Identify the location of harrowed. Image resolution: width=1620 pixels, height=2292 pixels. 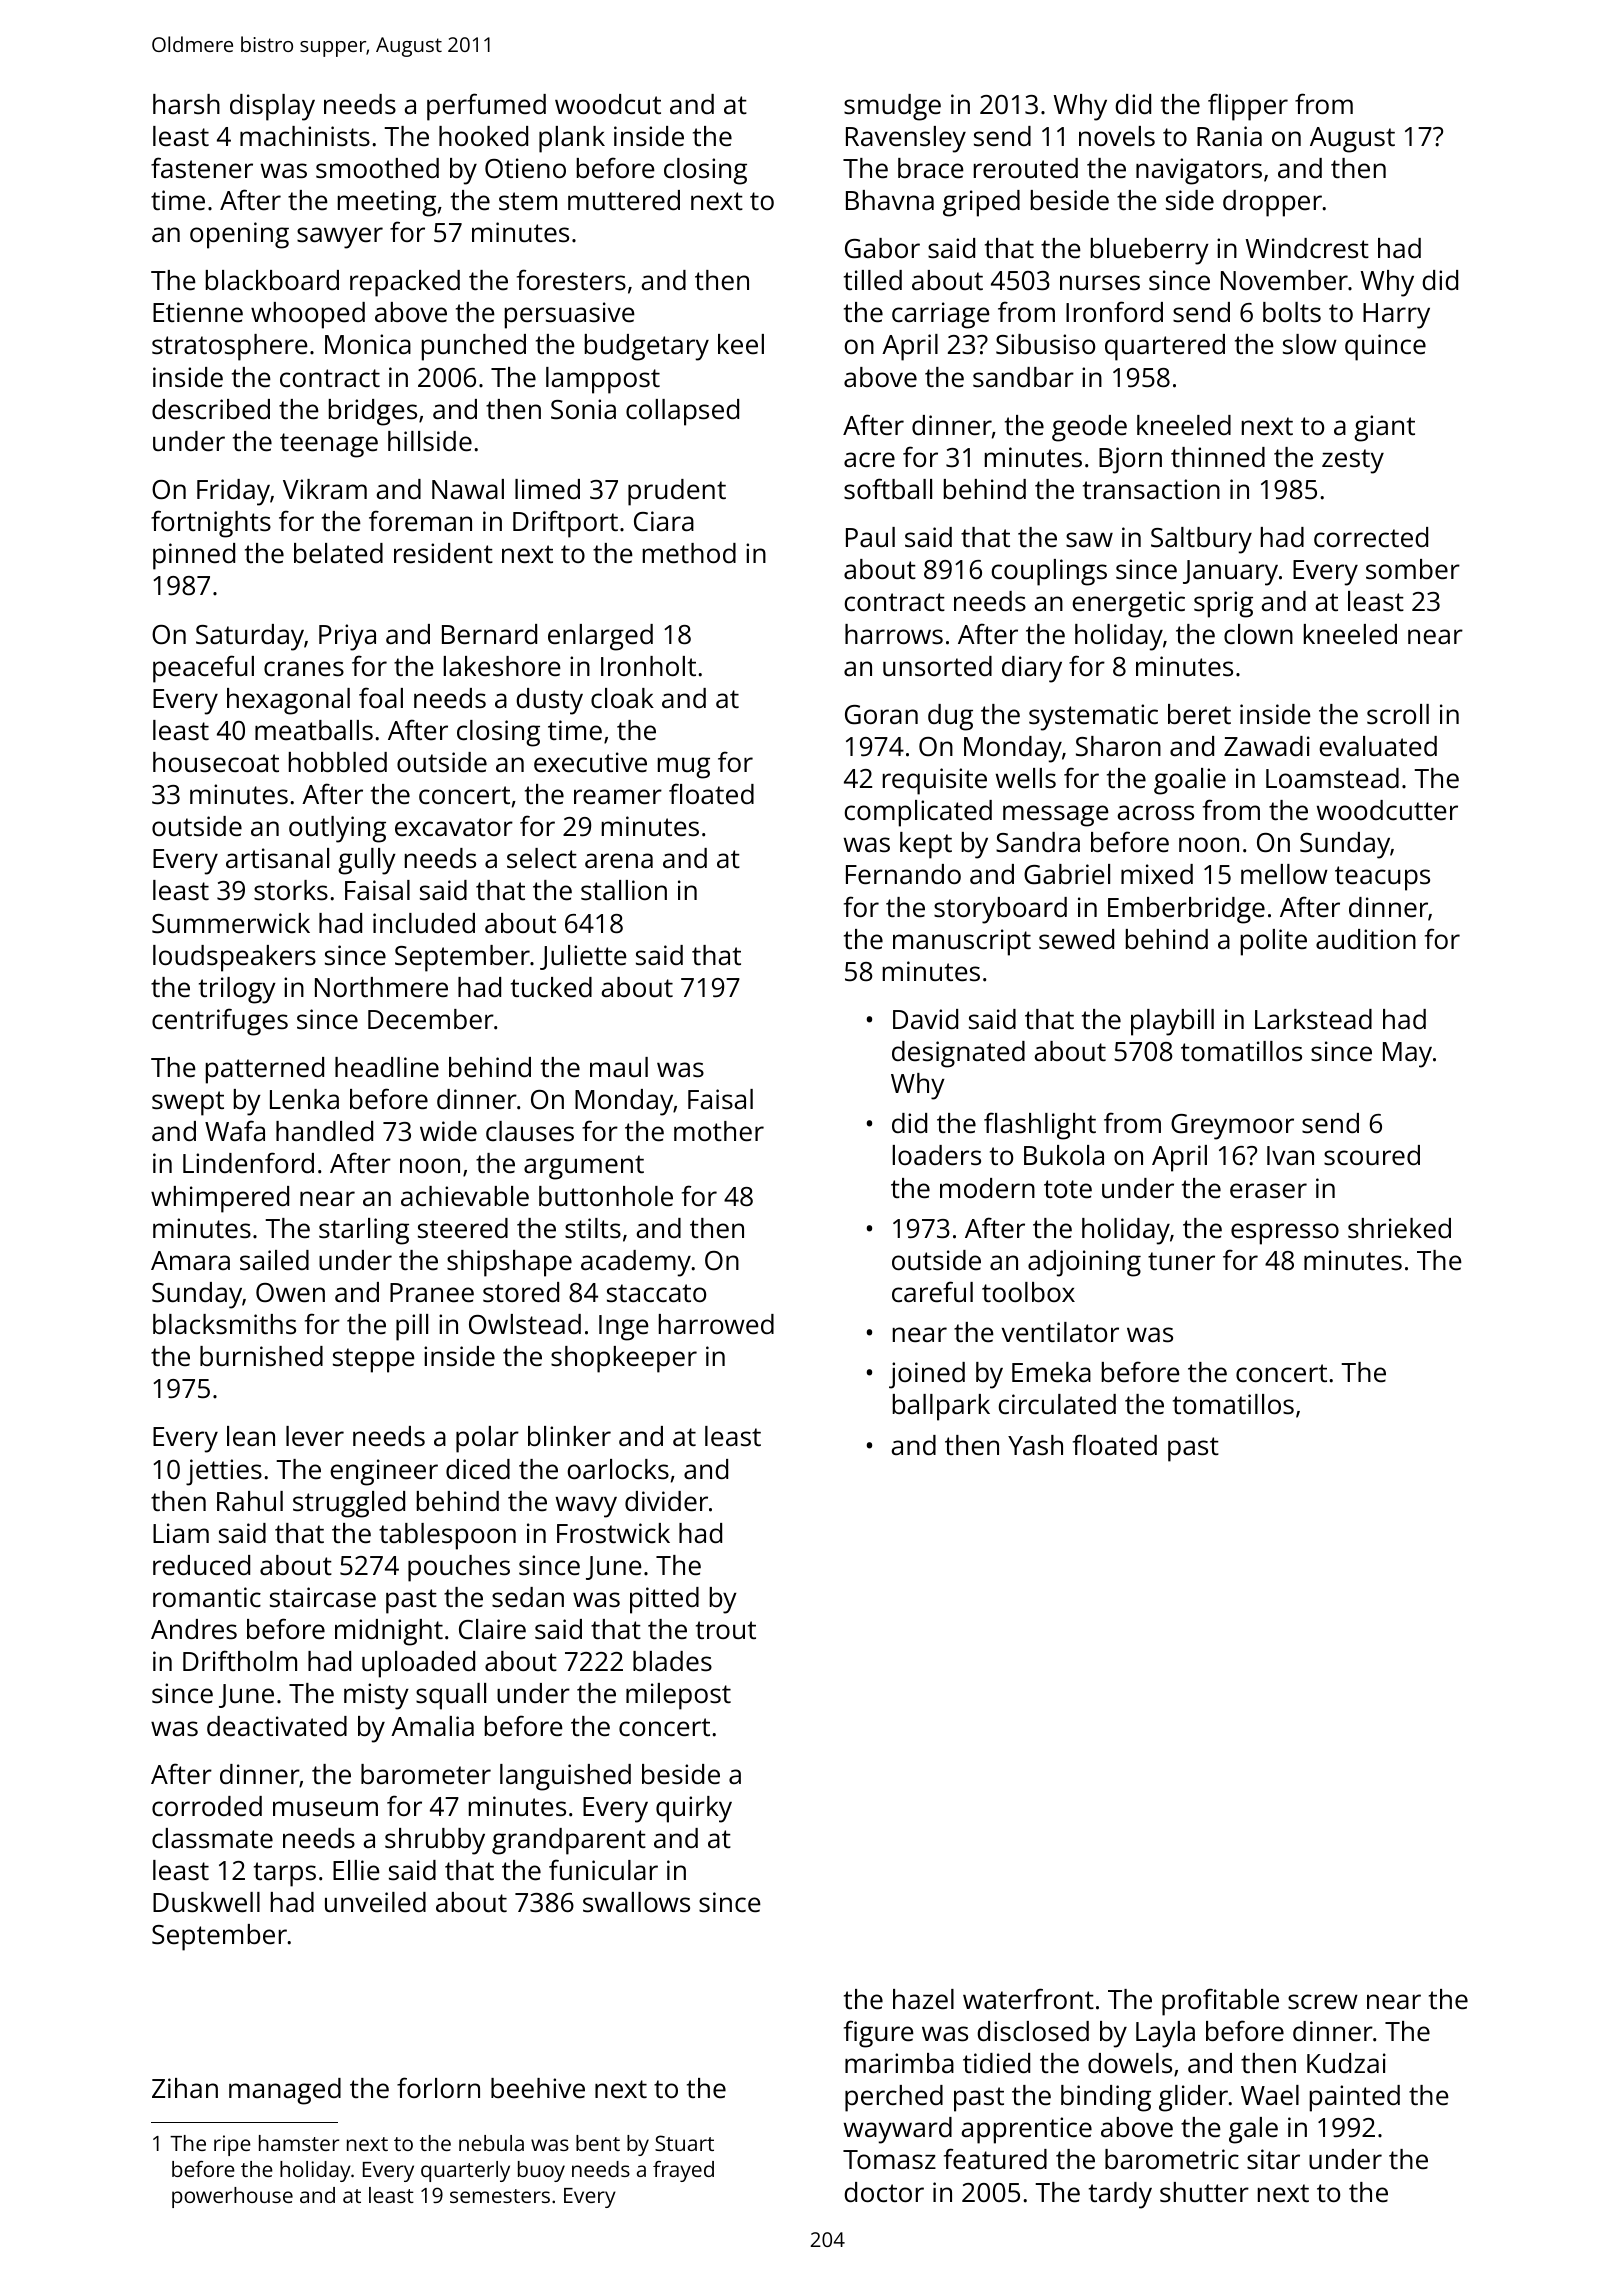
(716, 1324).
